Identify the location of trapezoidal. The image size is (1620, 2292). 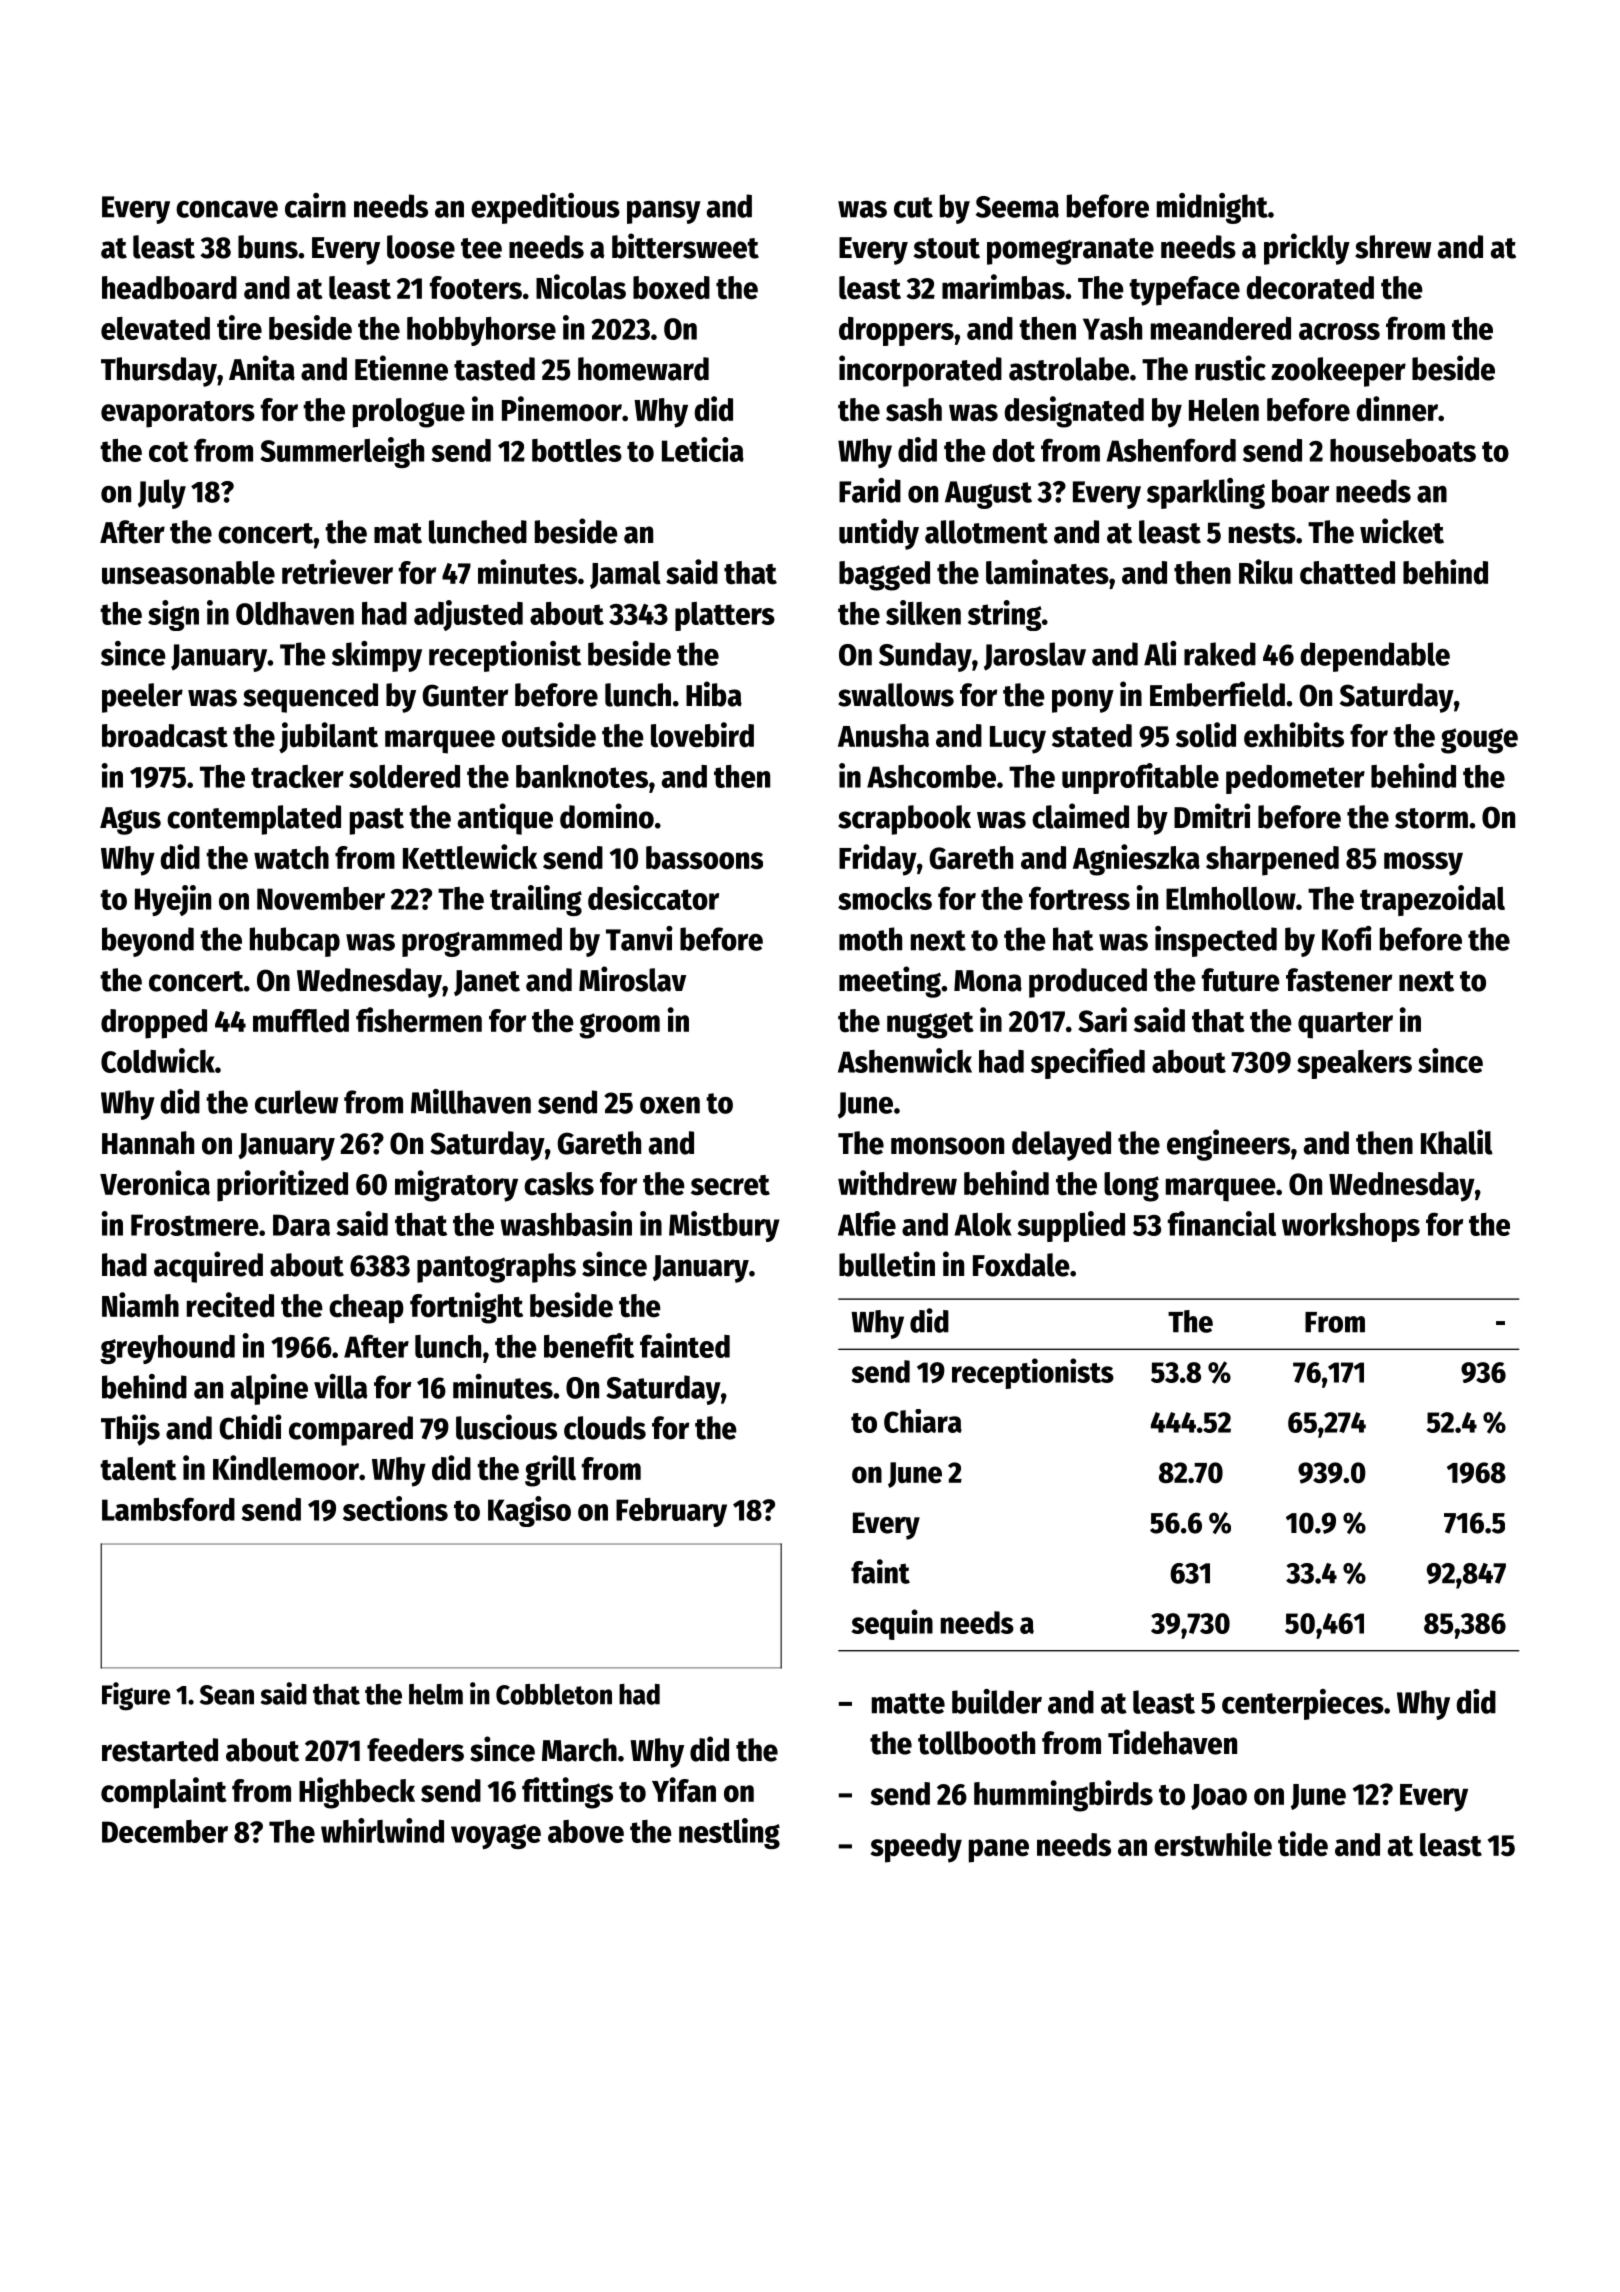
(1432, 900).
